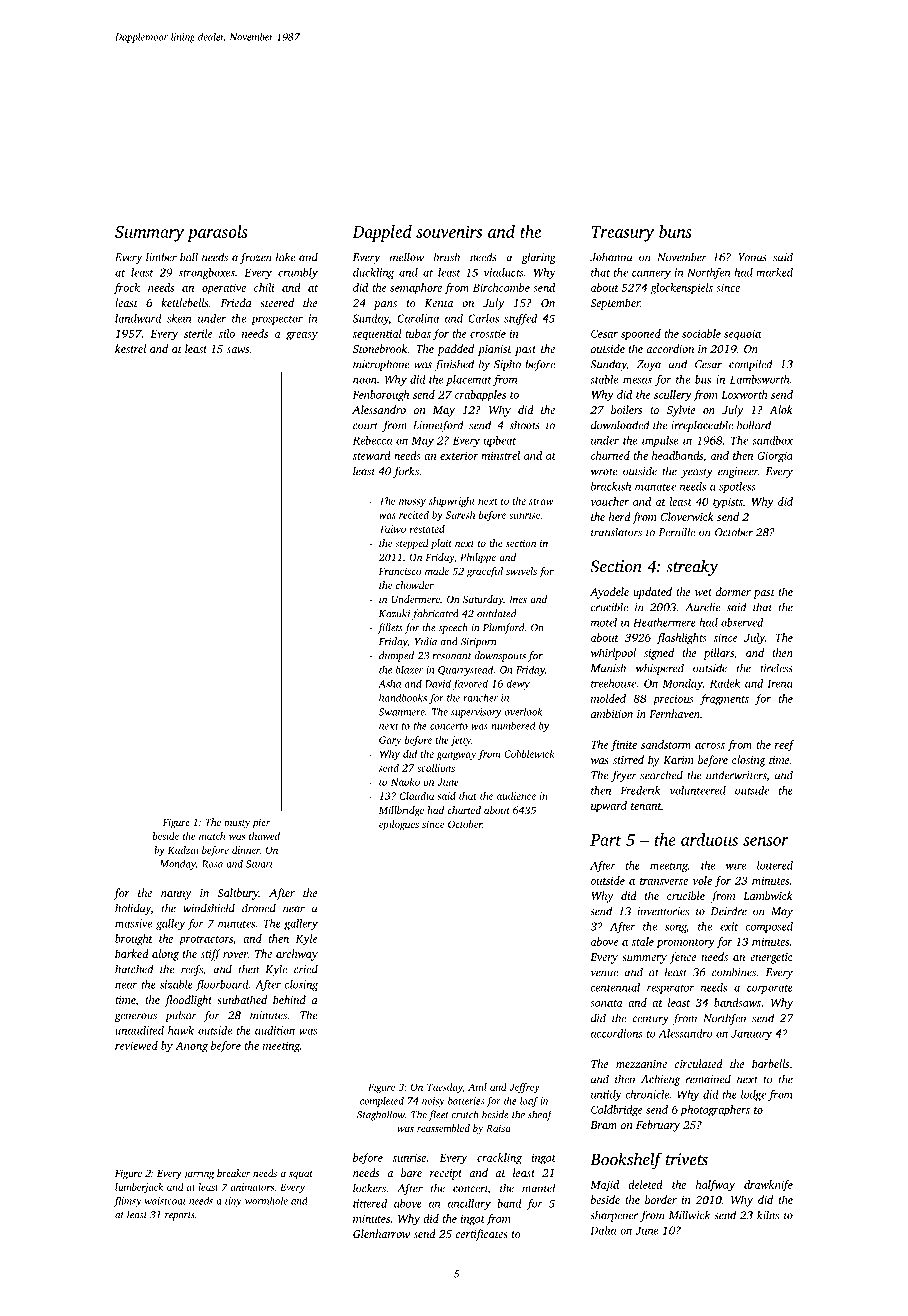 This screenshot has height=1316, width=908. Describe the element at coordinates (516, 796) in the screenshot. I see `audience` at that location.
